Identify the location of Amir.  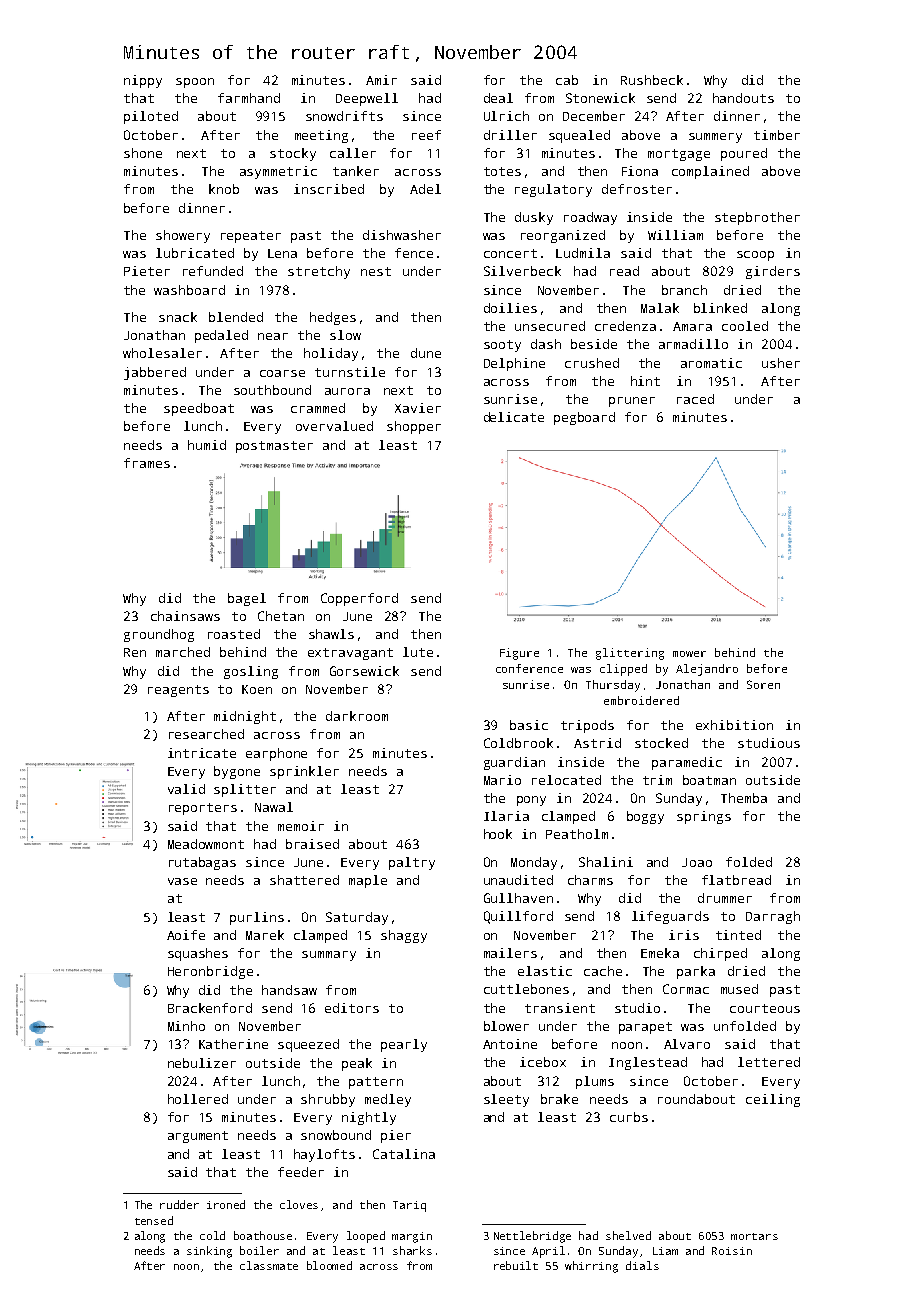
(381, 80).
